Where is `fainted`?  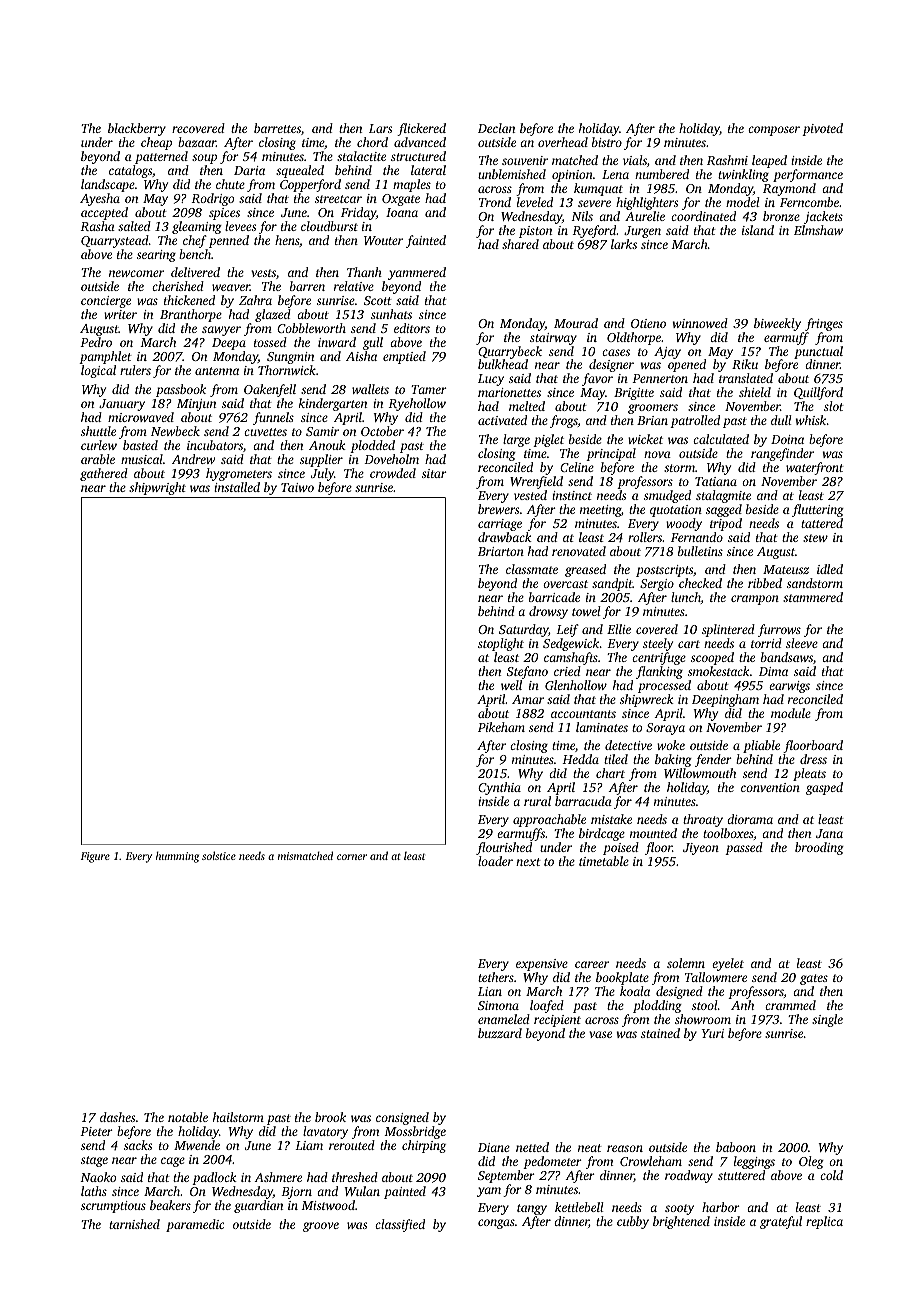
fainted is located at coordinates (426, 241).
